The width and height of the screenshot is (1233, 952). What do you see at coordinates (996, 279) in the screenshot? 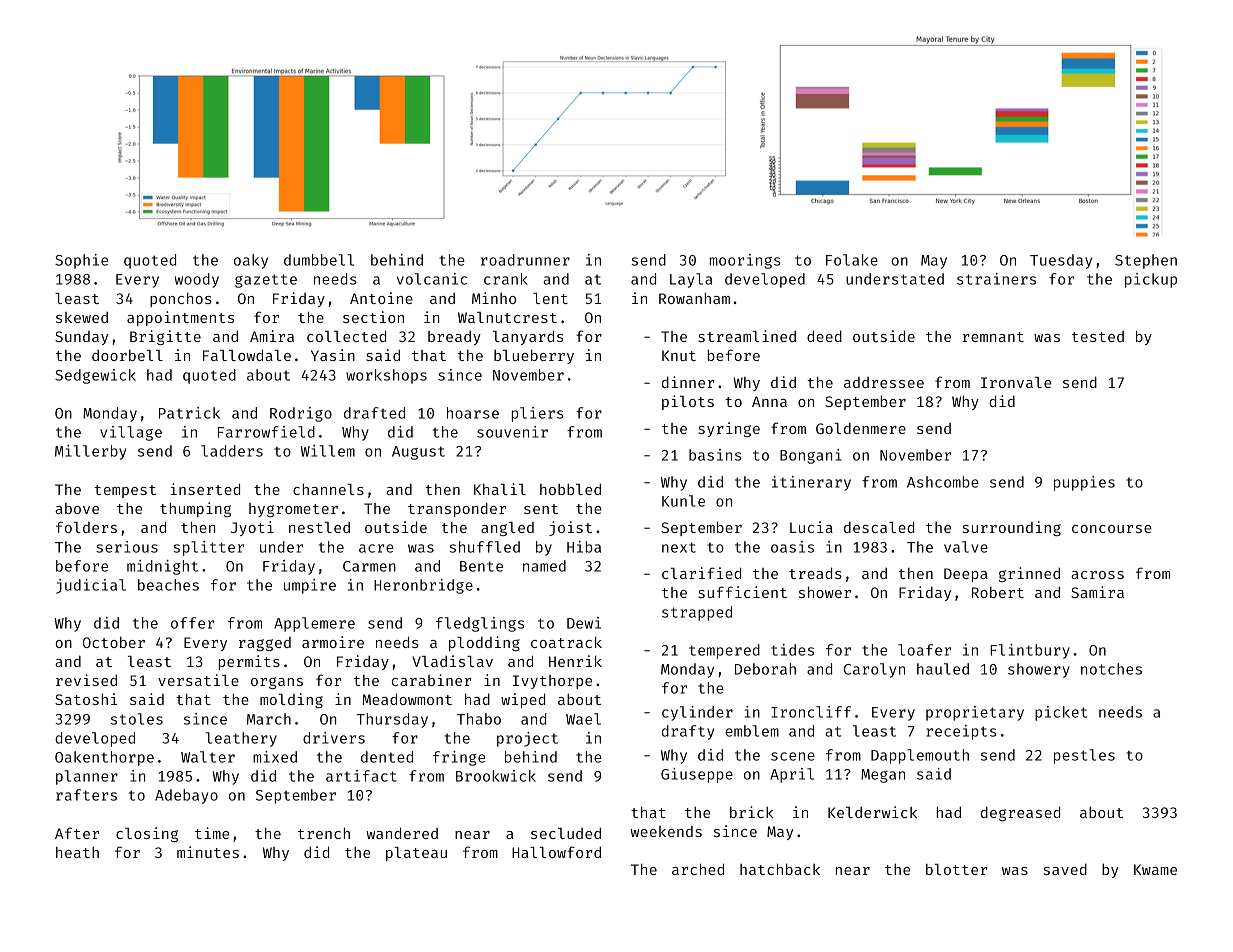
I see `strainers` at bounding box center [996, 279].
